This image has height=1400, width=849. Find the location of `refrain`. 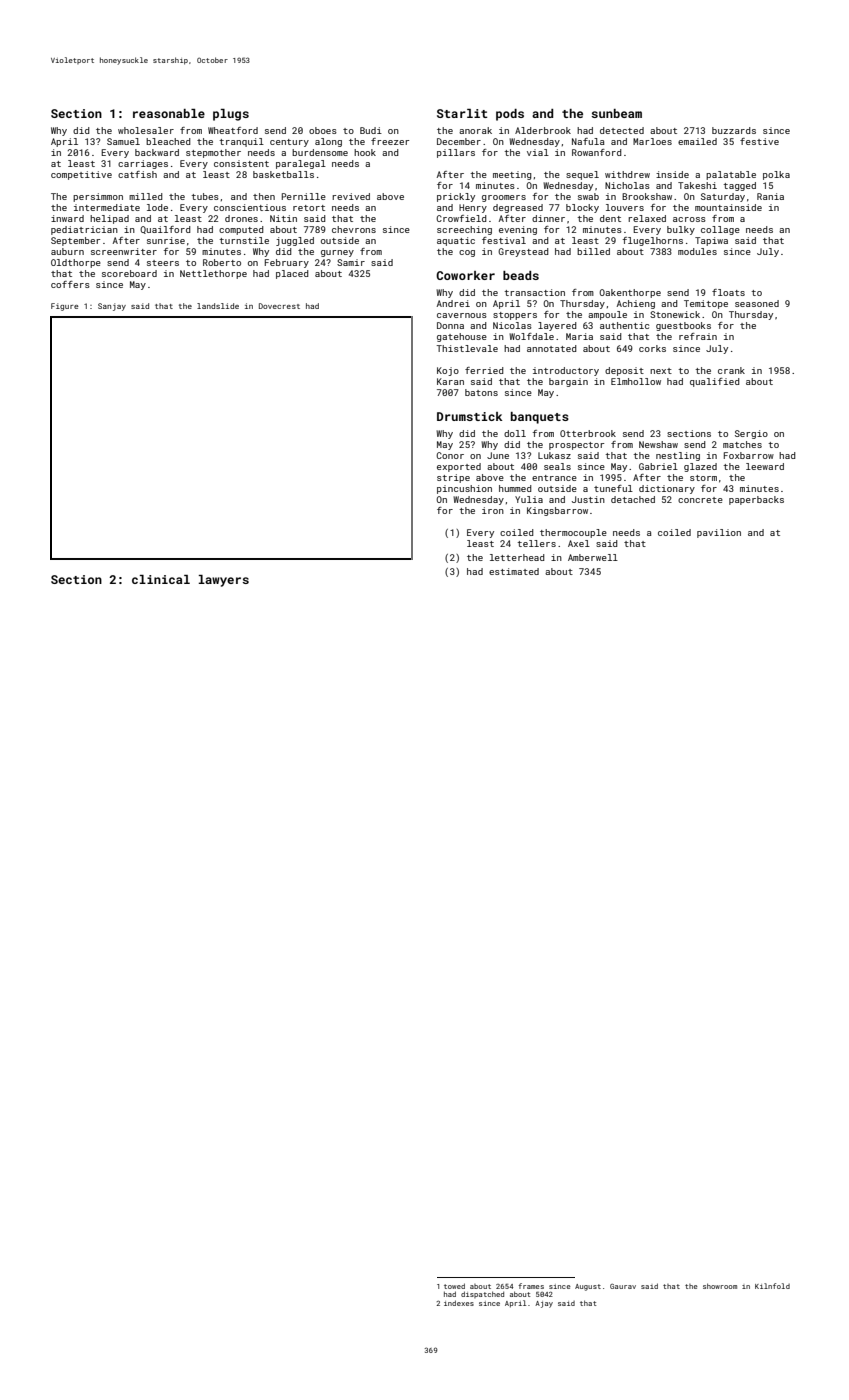

refrain is located at coordinates (698, 336).
